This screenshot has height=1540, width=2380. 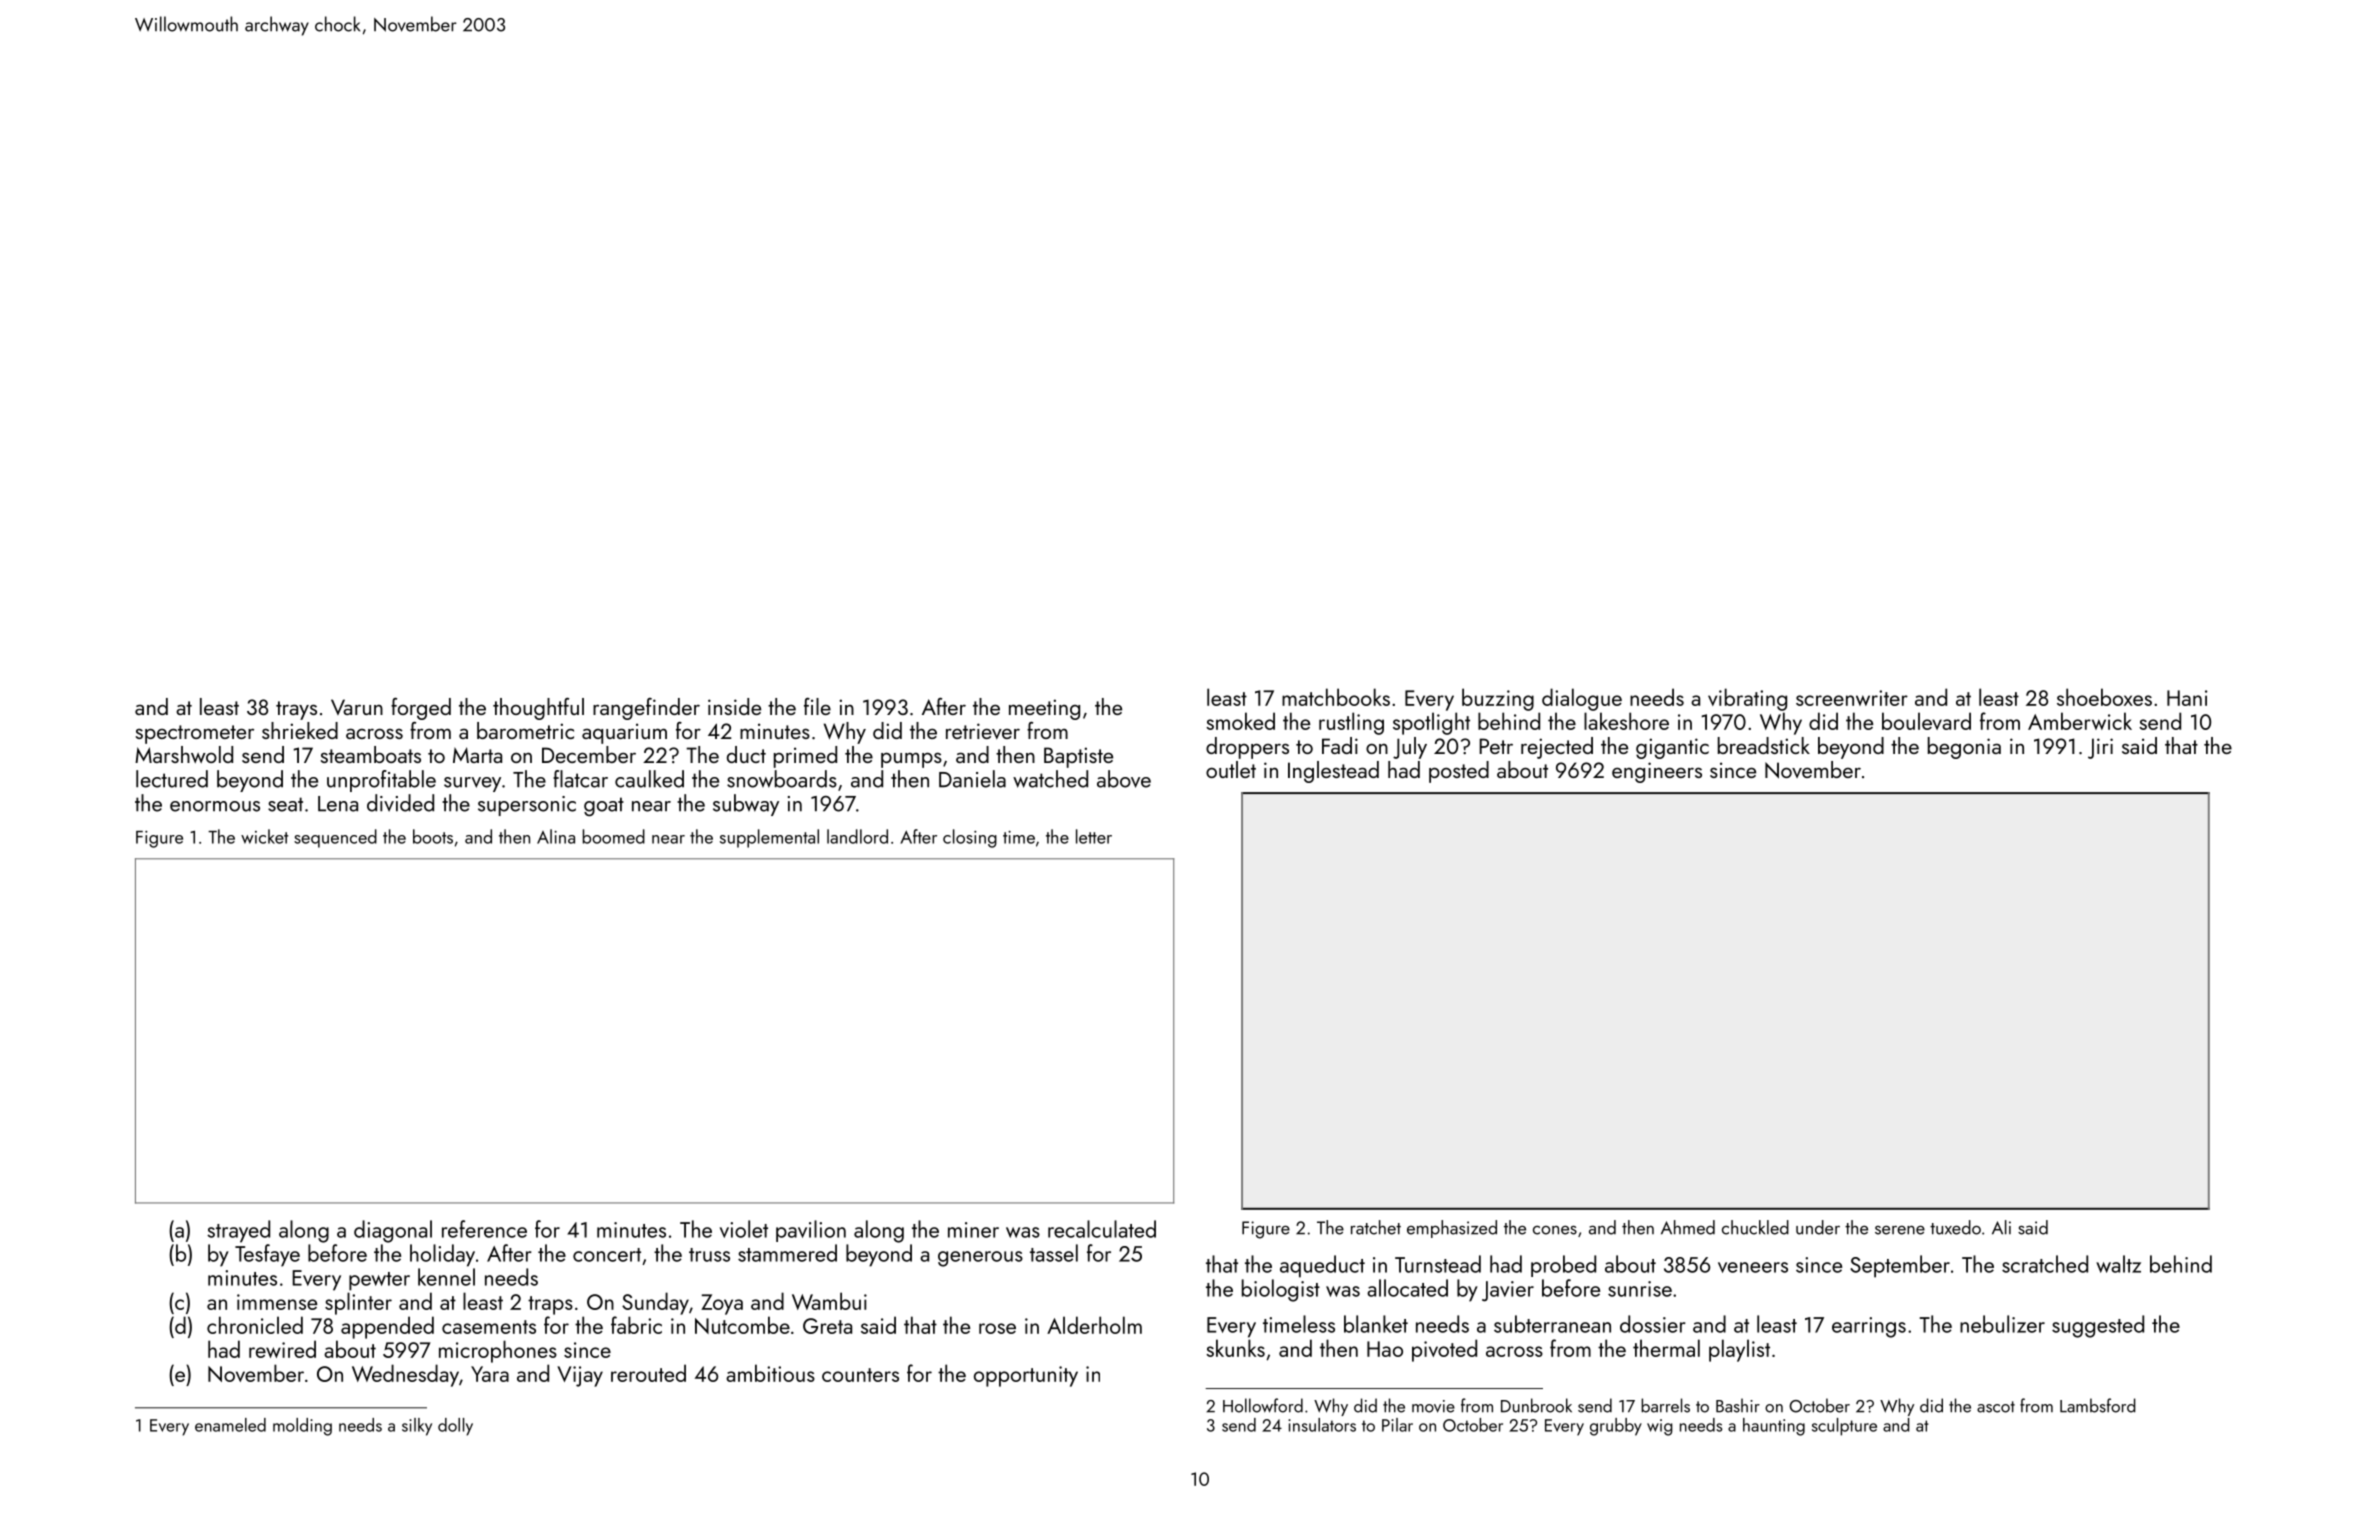 What do you see at coordinates (580, 1376) in the screenshot?
I see `Vijay` at bounding box center [580, 1376].
